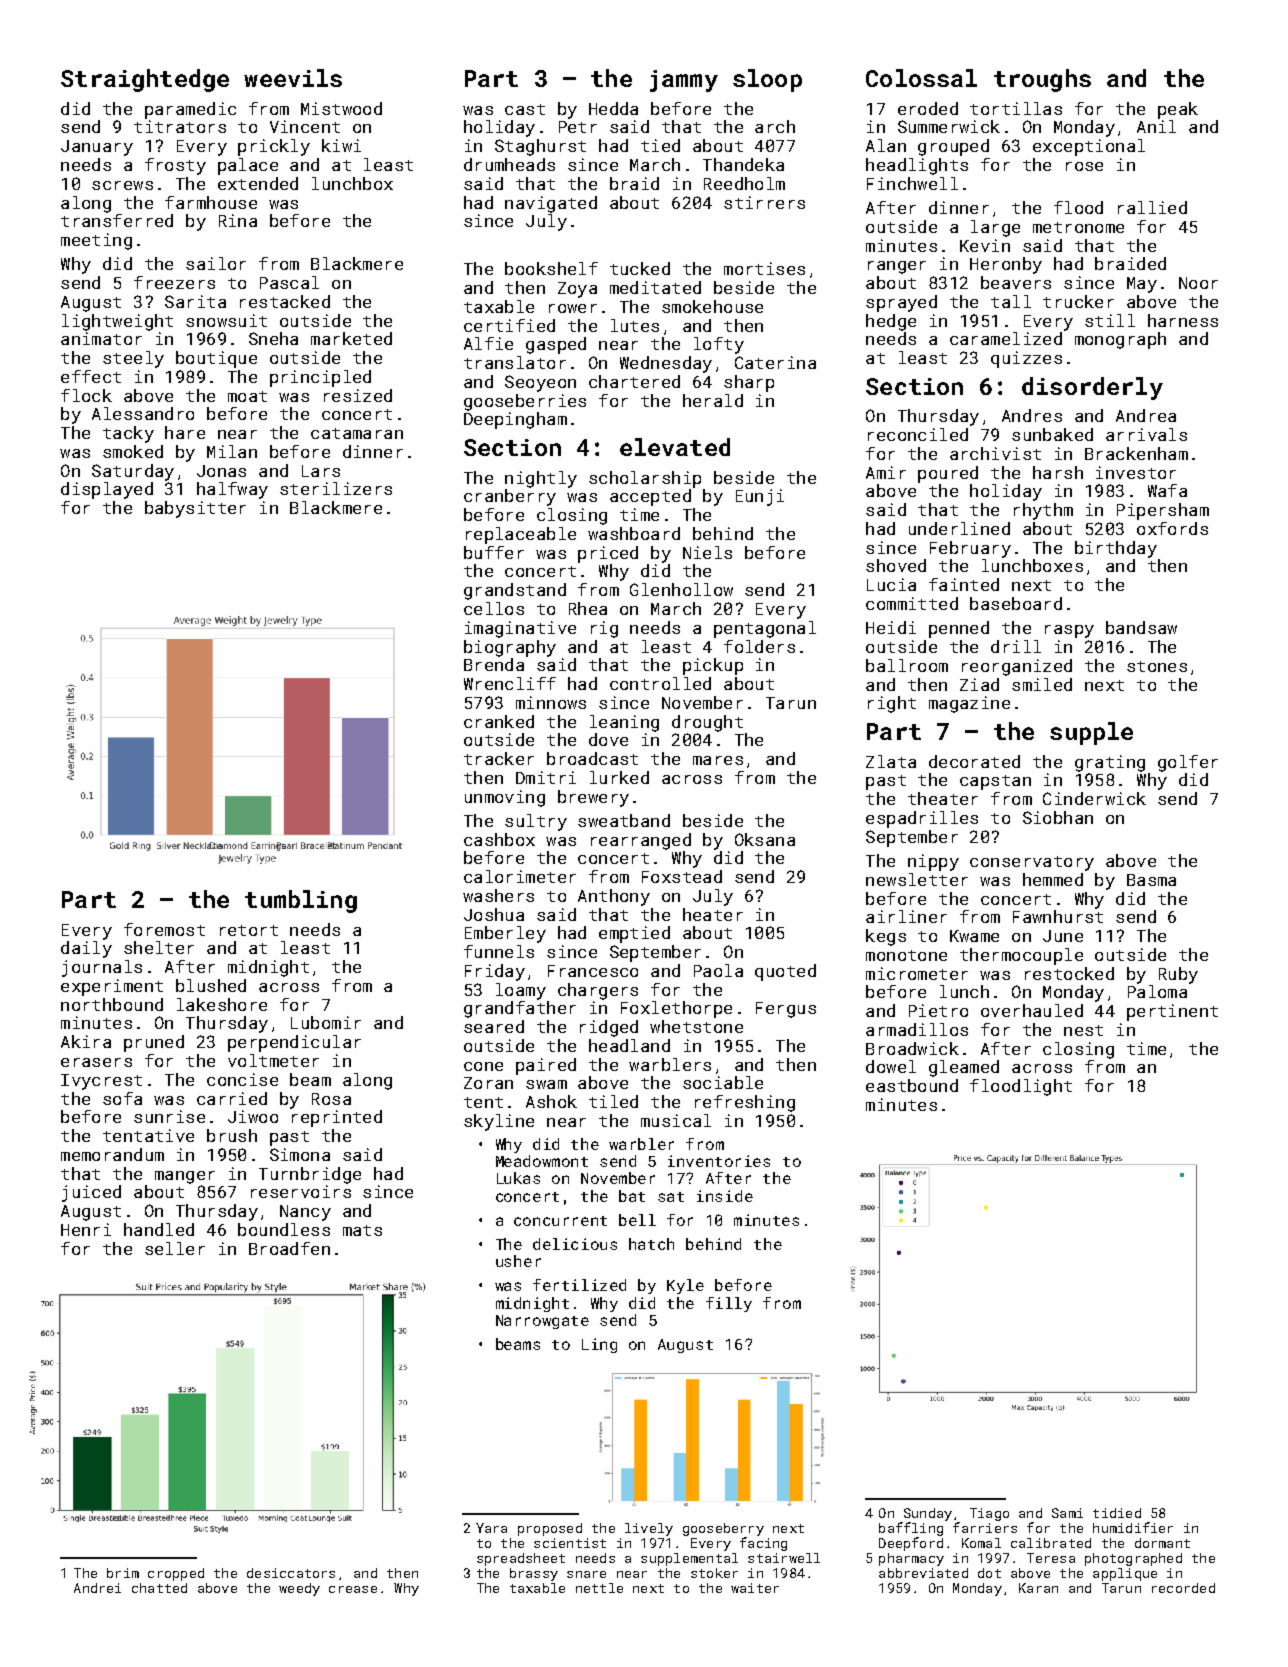 The width and height of the document is (1288, 1667). I want to click on Oksana, so click(765, 839).
